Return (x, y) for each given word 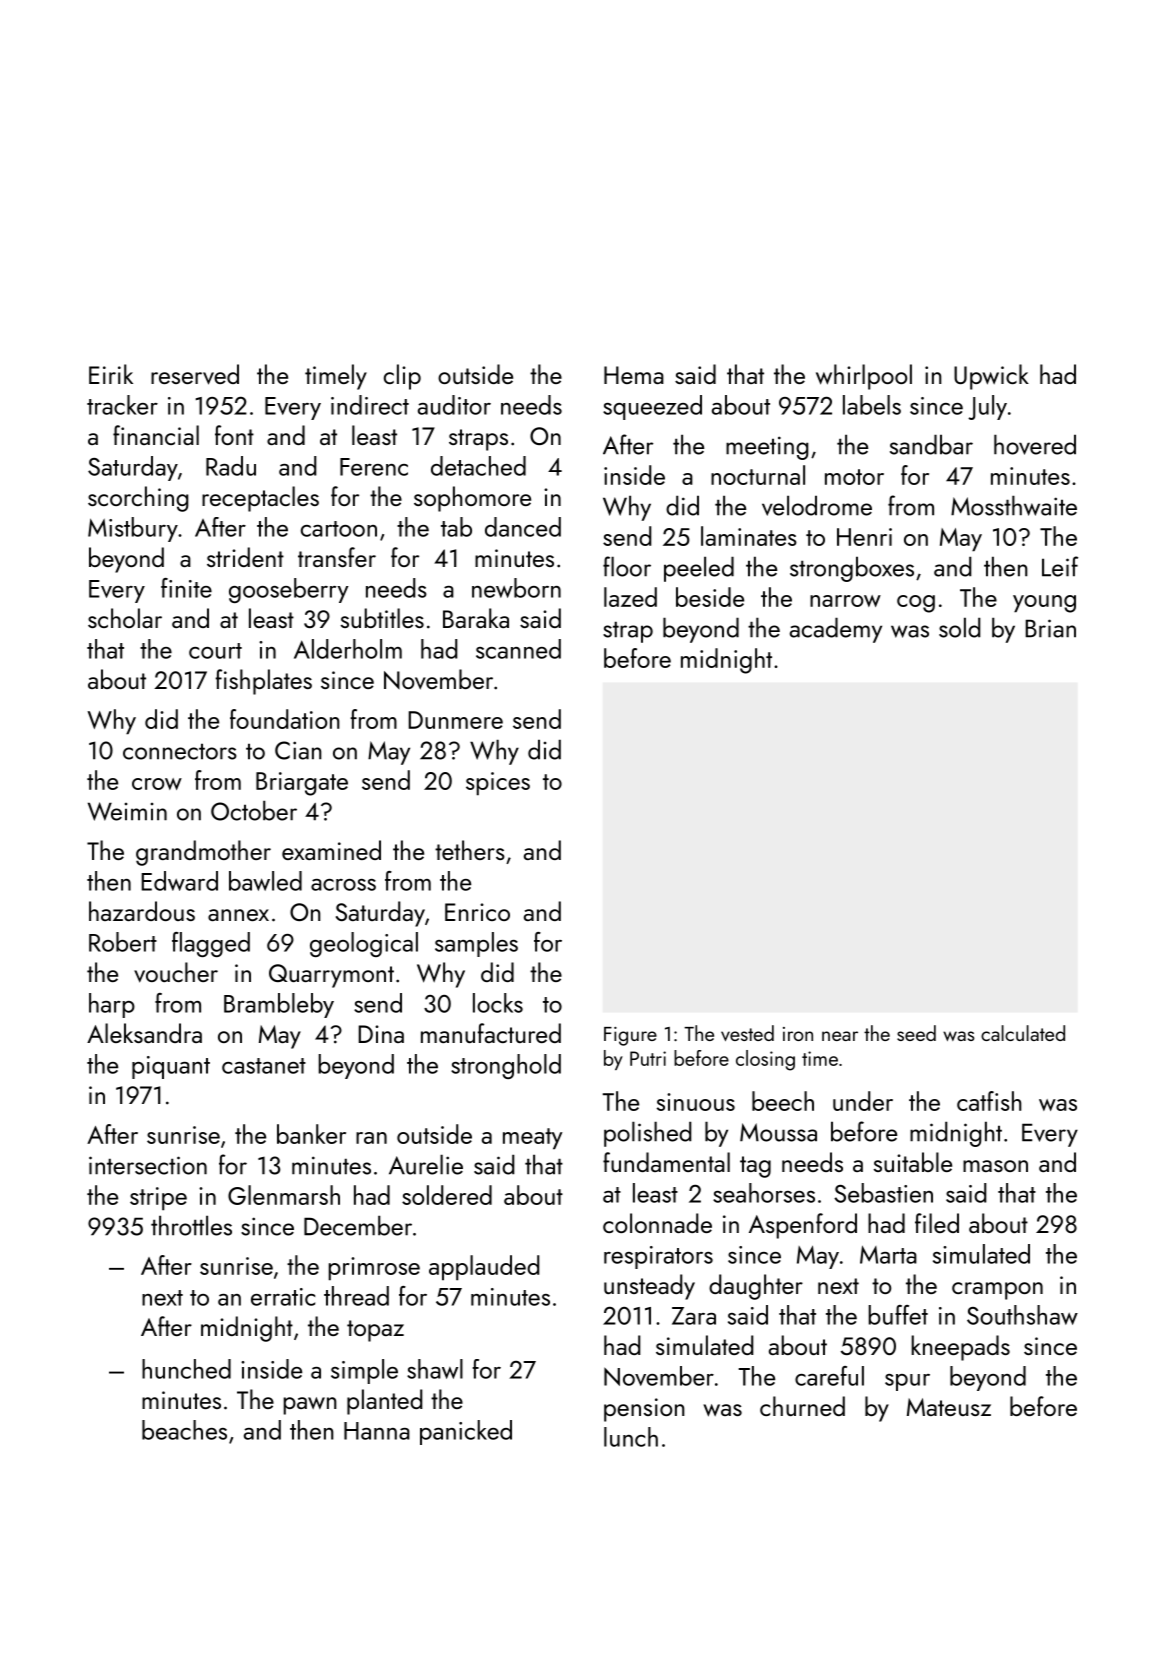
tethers (470, 850)
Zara (694, 1316)
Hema (634, 375)
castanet (264, 1066)
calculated (1023, 1033)
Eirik (111, 374)
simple (364, 1371)
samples (476, 944)
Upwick (991, 377)
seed (916, 1033)
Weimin (127, 811)
